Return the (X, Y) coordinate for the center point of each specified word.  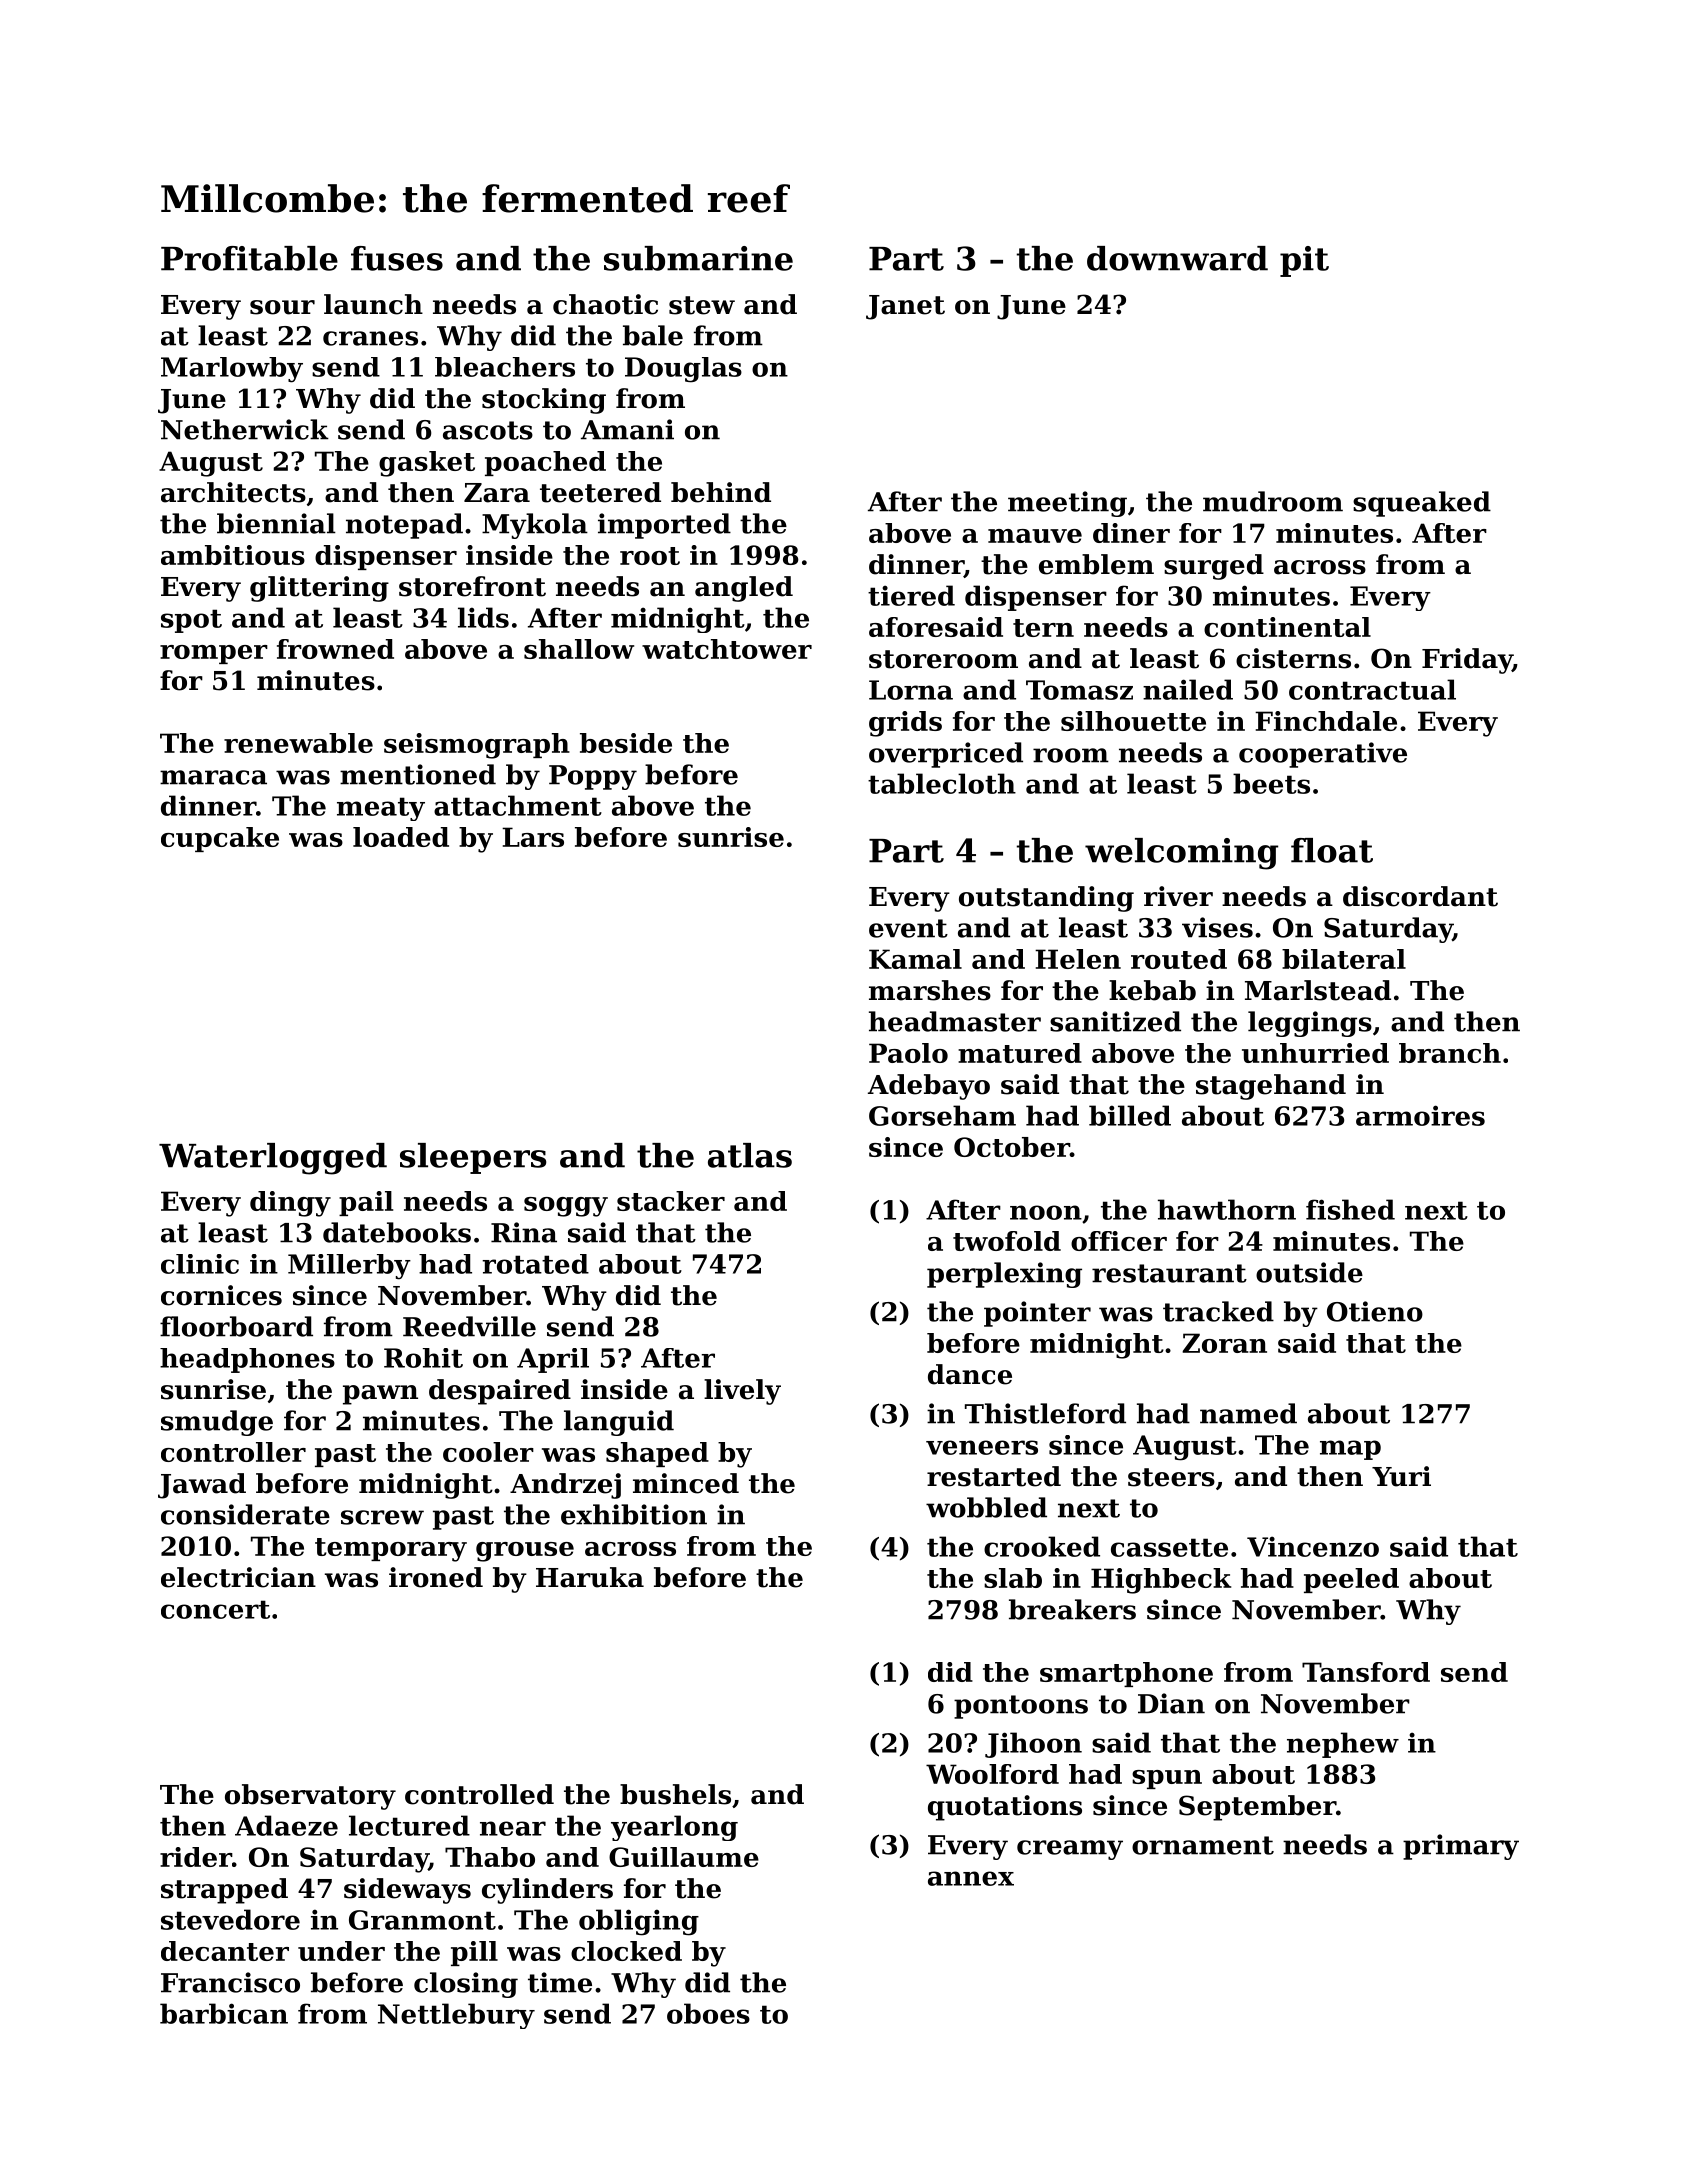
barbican (224, 2013)
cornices (221, 1295)
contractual (1372, 689)
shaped (657, 1454)
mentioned (418, 774)
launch (373, 304)
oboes (708, 2013)
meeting (1067, 504)
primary (1461, 1847)
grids (905, 724)
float (1332, 850)
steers (1171, 1477)
